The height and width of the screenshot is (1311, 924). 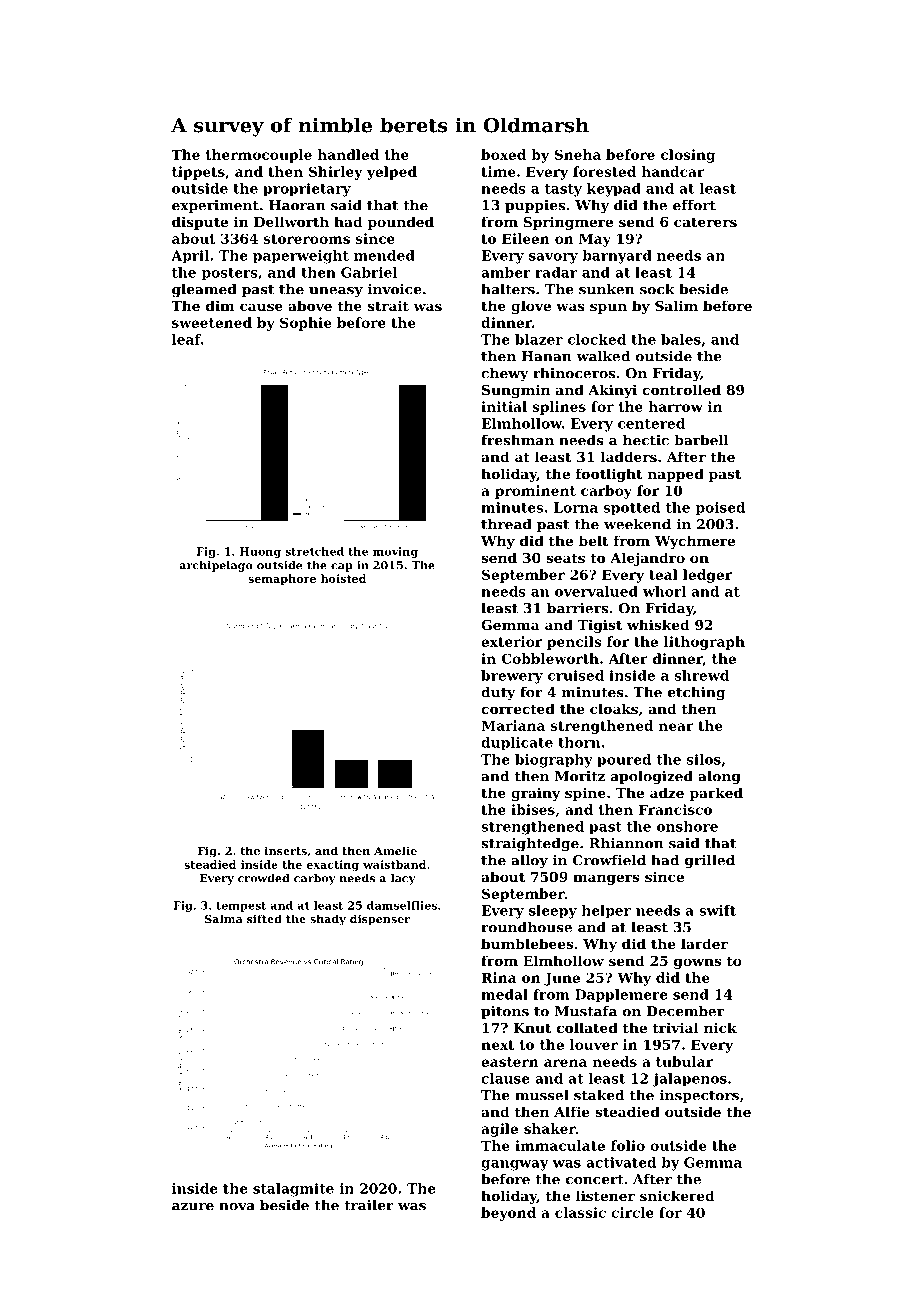 What do you see at coordinates (200, 223) in the screenshot?
I see `dispute` at bounding box center [200, 223].
